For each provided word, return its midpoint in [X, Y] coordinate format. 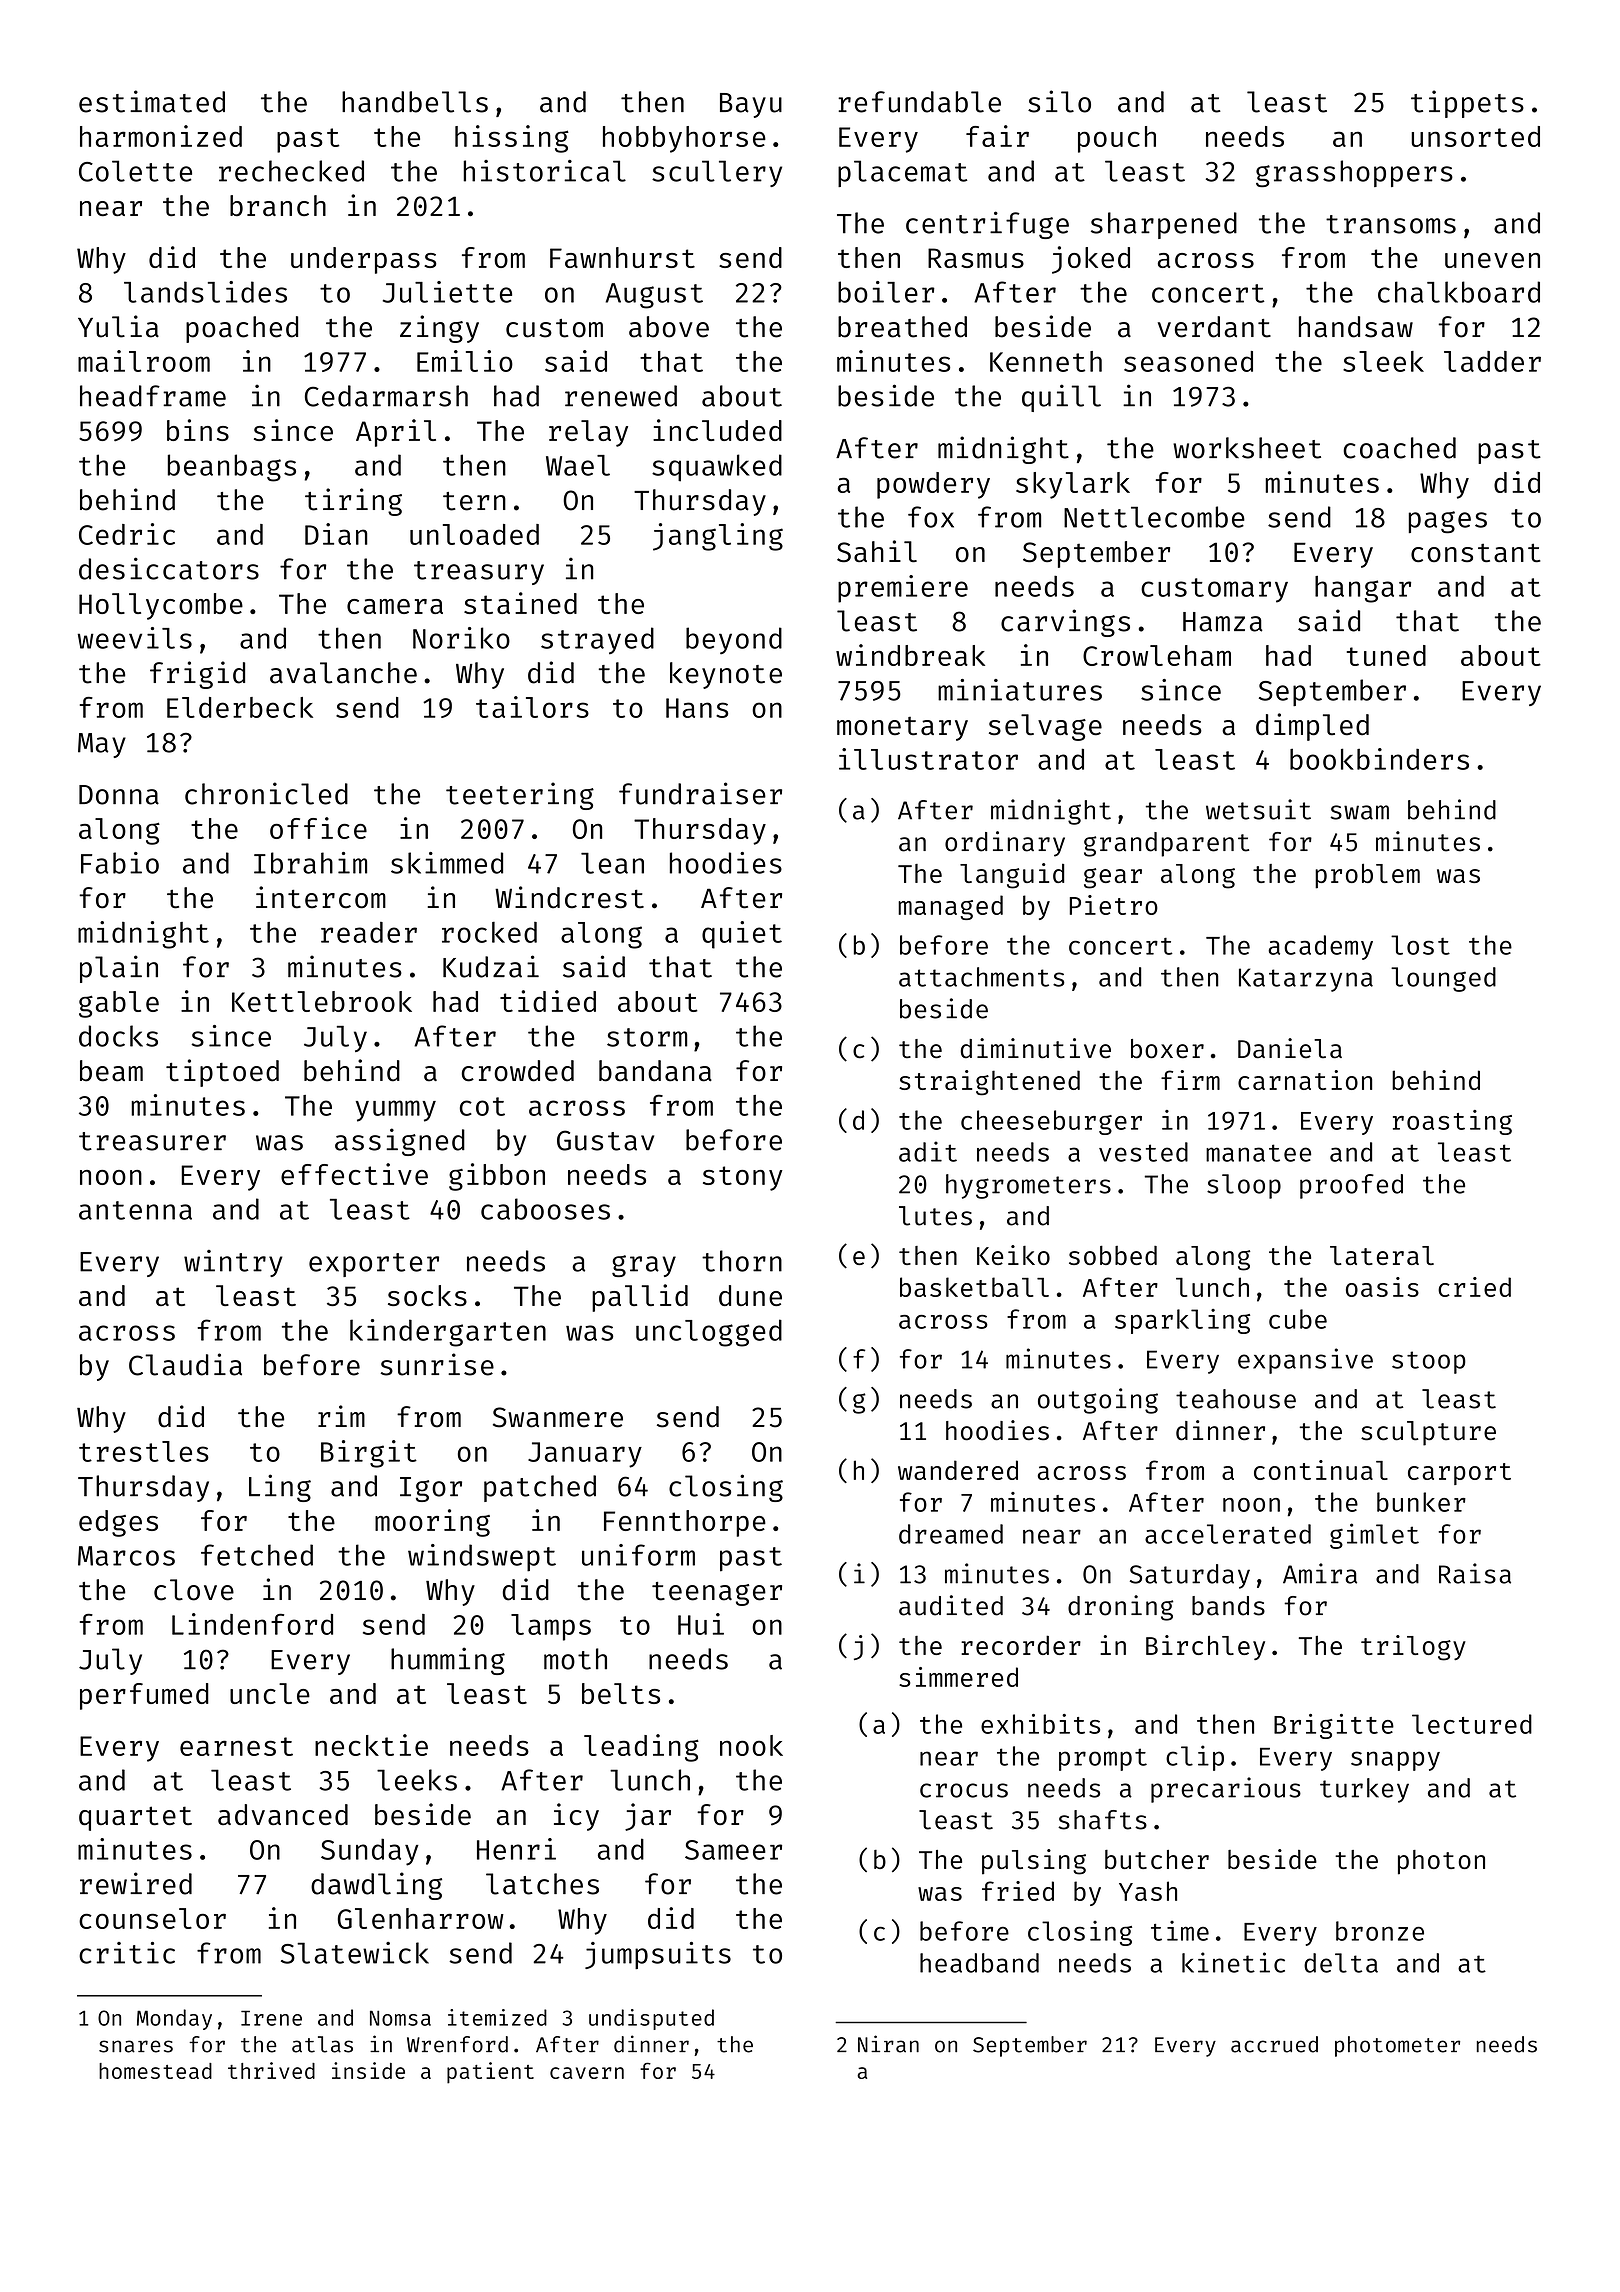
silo [1059, 101]
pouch [1117, 139]
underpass [364, 260]
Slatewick [355, 1953]
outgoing [1098, 1401]
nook [751, 1745]
